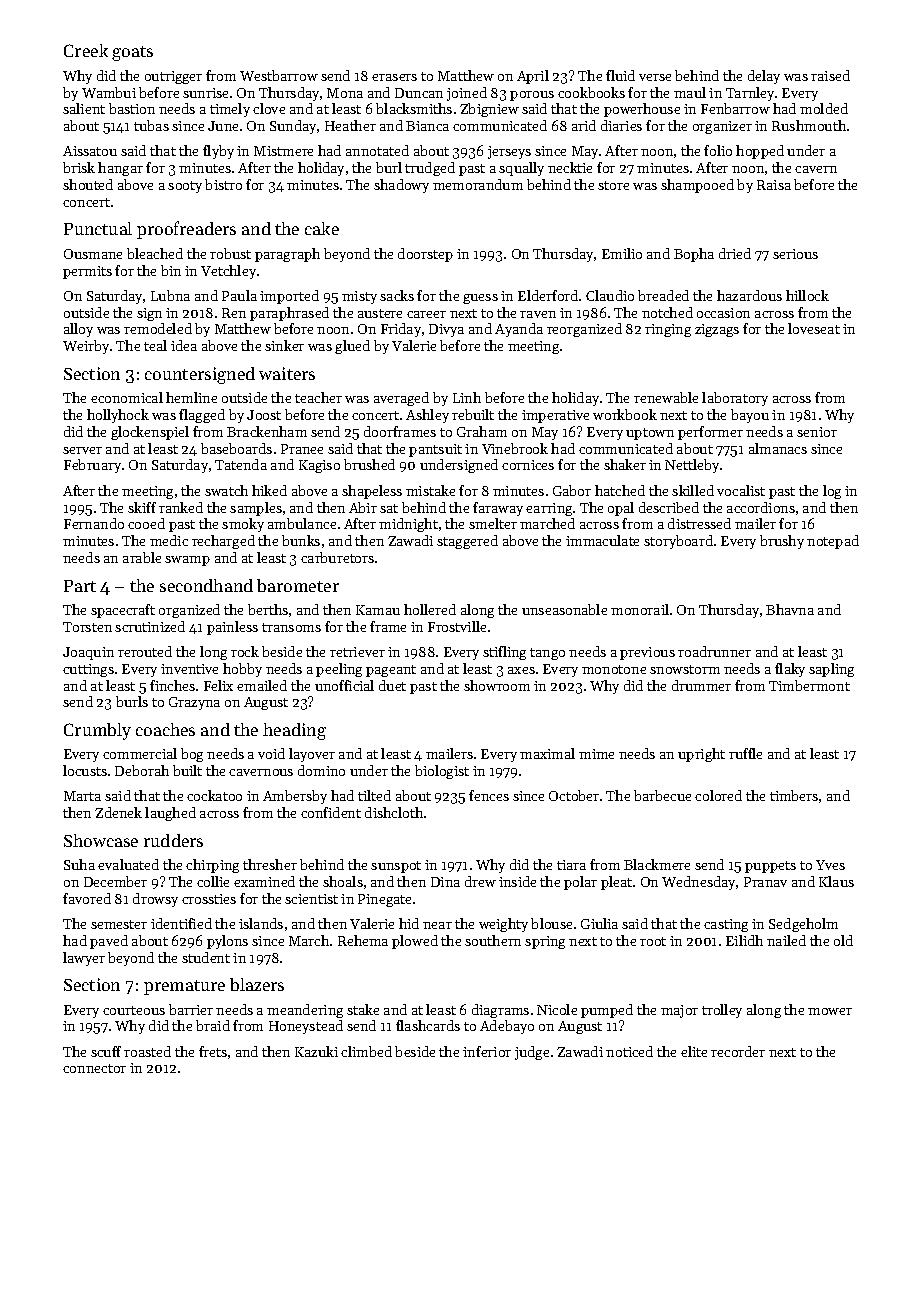 This document has width=924, height=1308. I want to click on erasers, so click(394, 77).
